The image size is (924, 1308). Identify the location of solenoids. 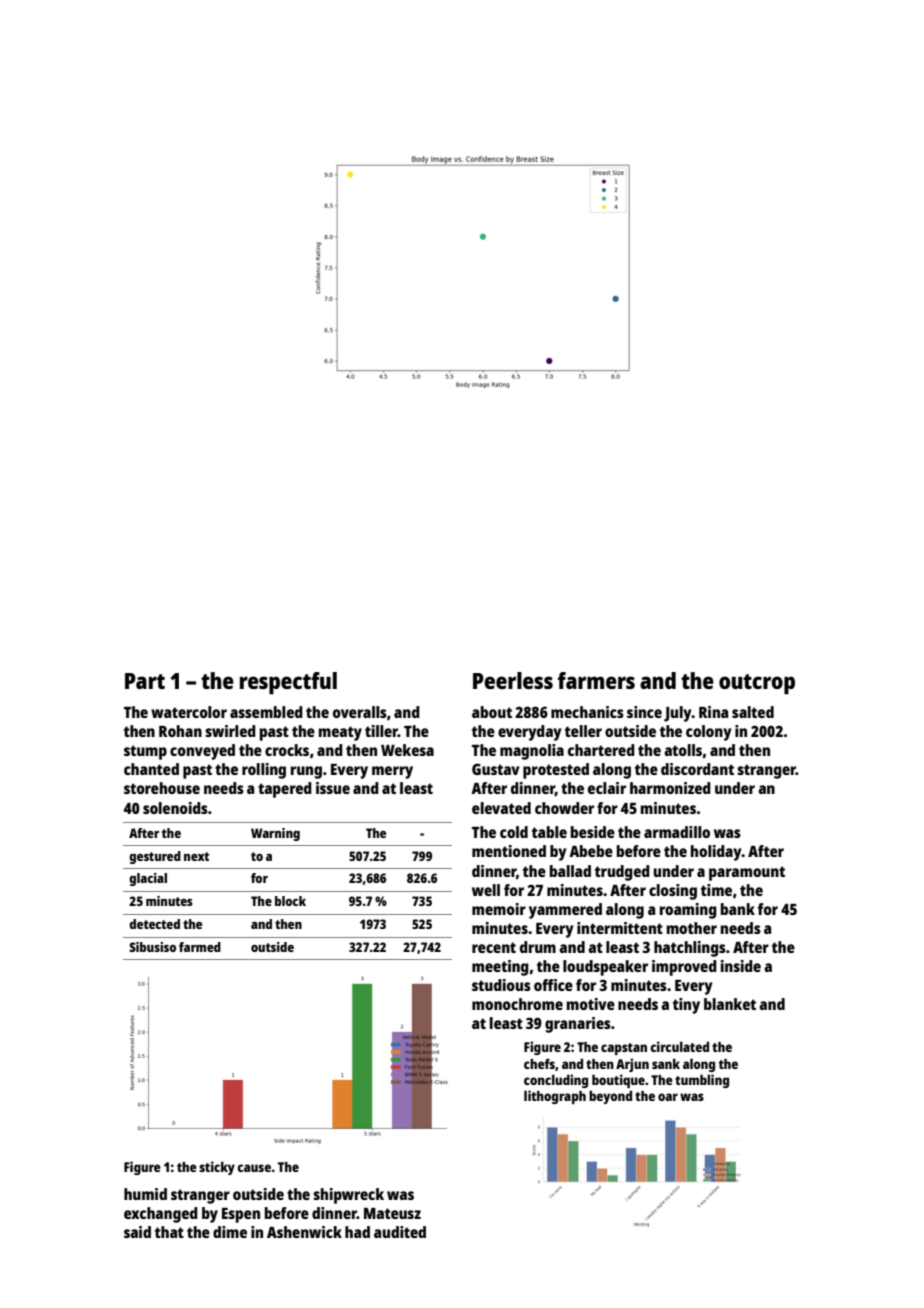
(175, 808).
